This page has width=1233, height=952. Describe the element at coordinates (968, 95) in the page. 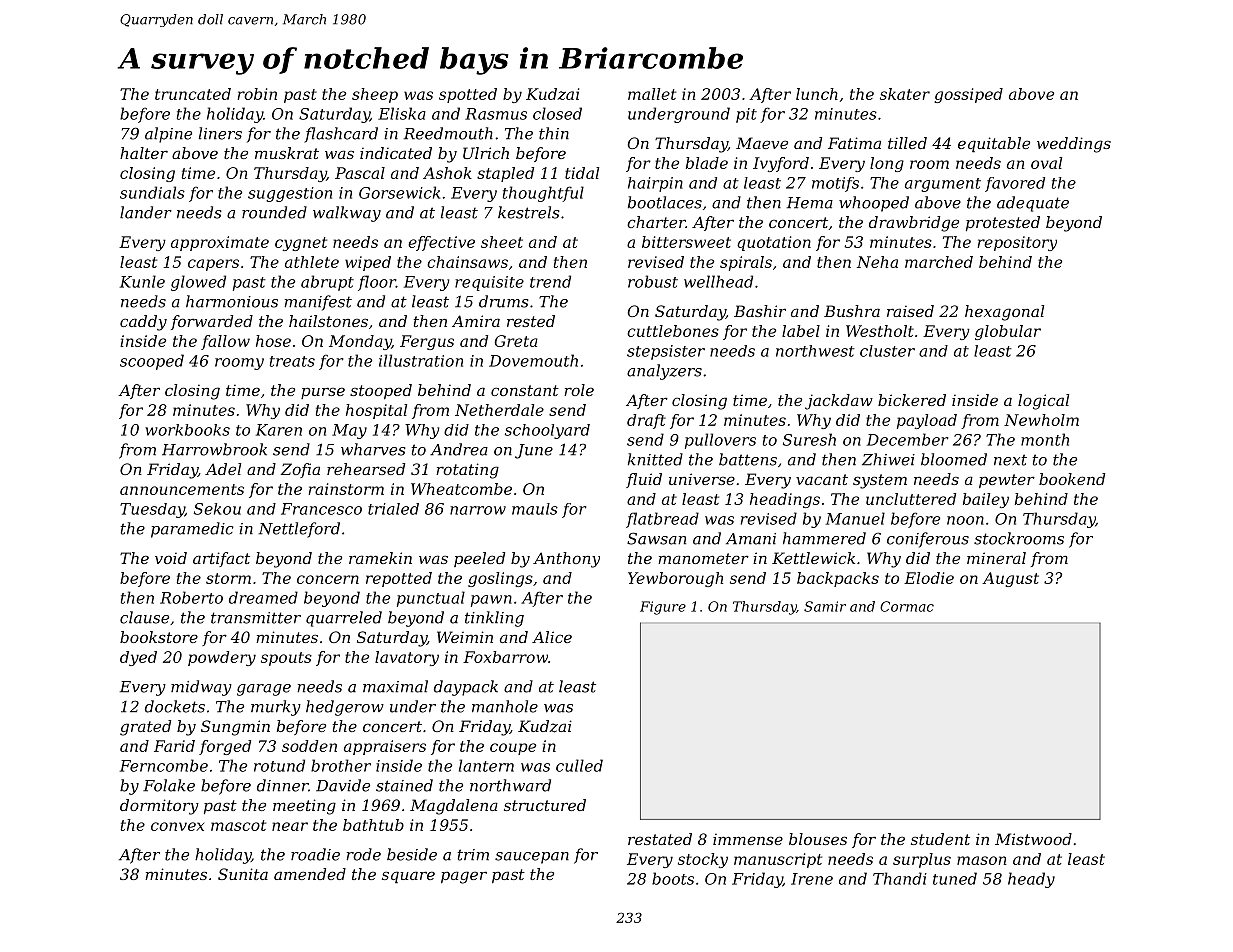

I see `gossiped` at that location.
